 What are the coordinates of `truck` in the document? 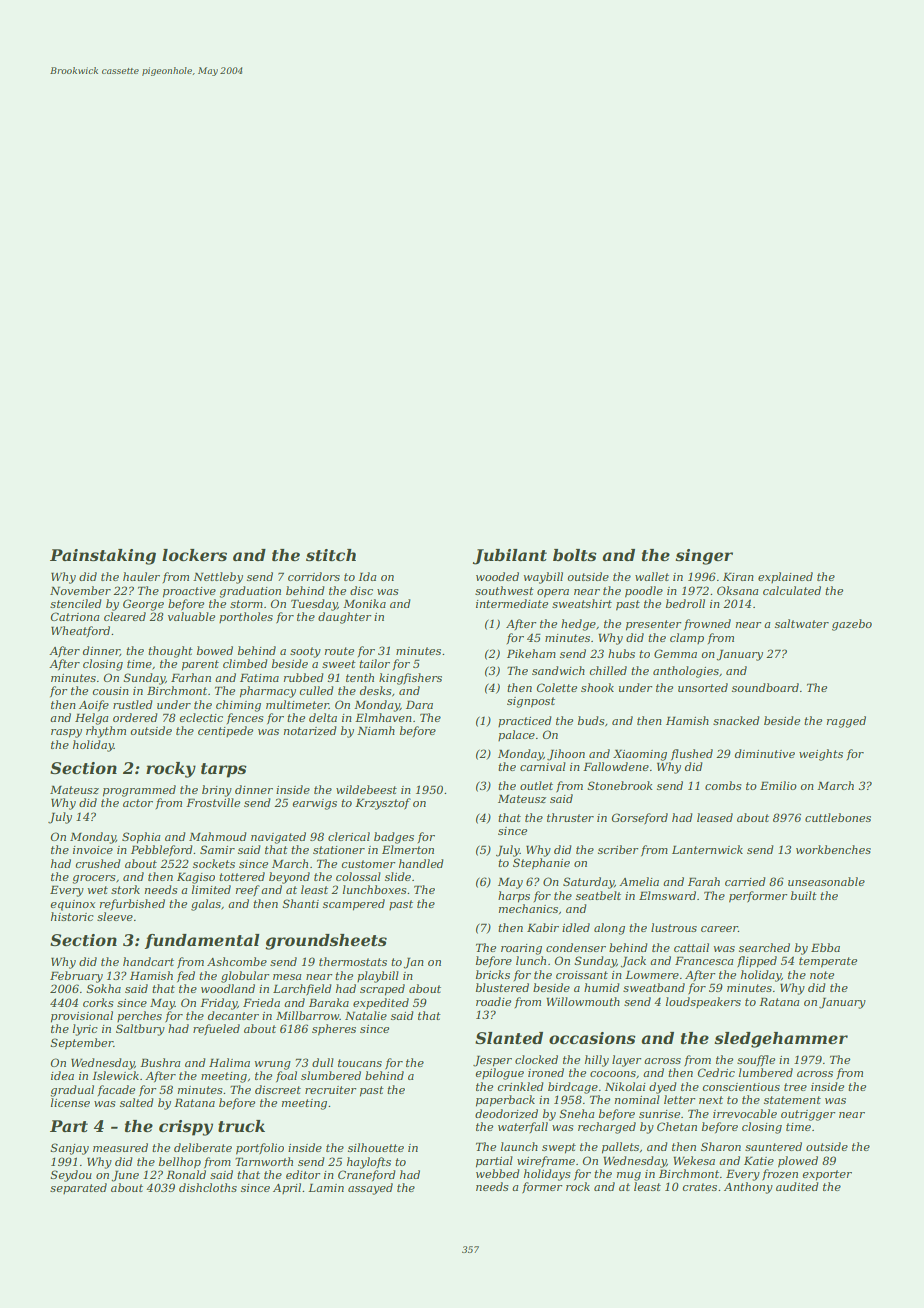 It's located at (241, 1126).
